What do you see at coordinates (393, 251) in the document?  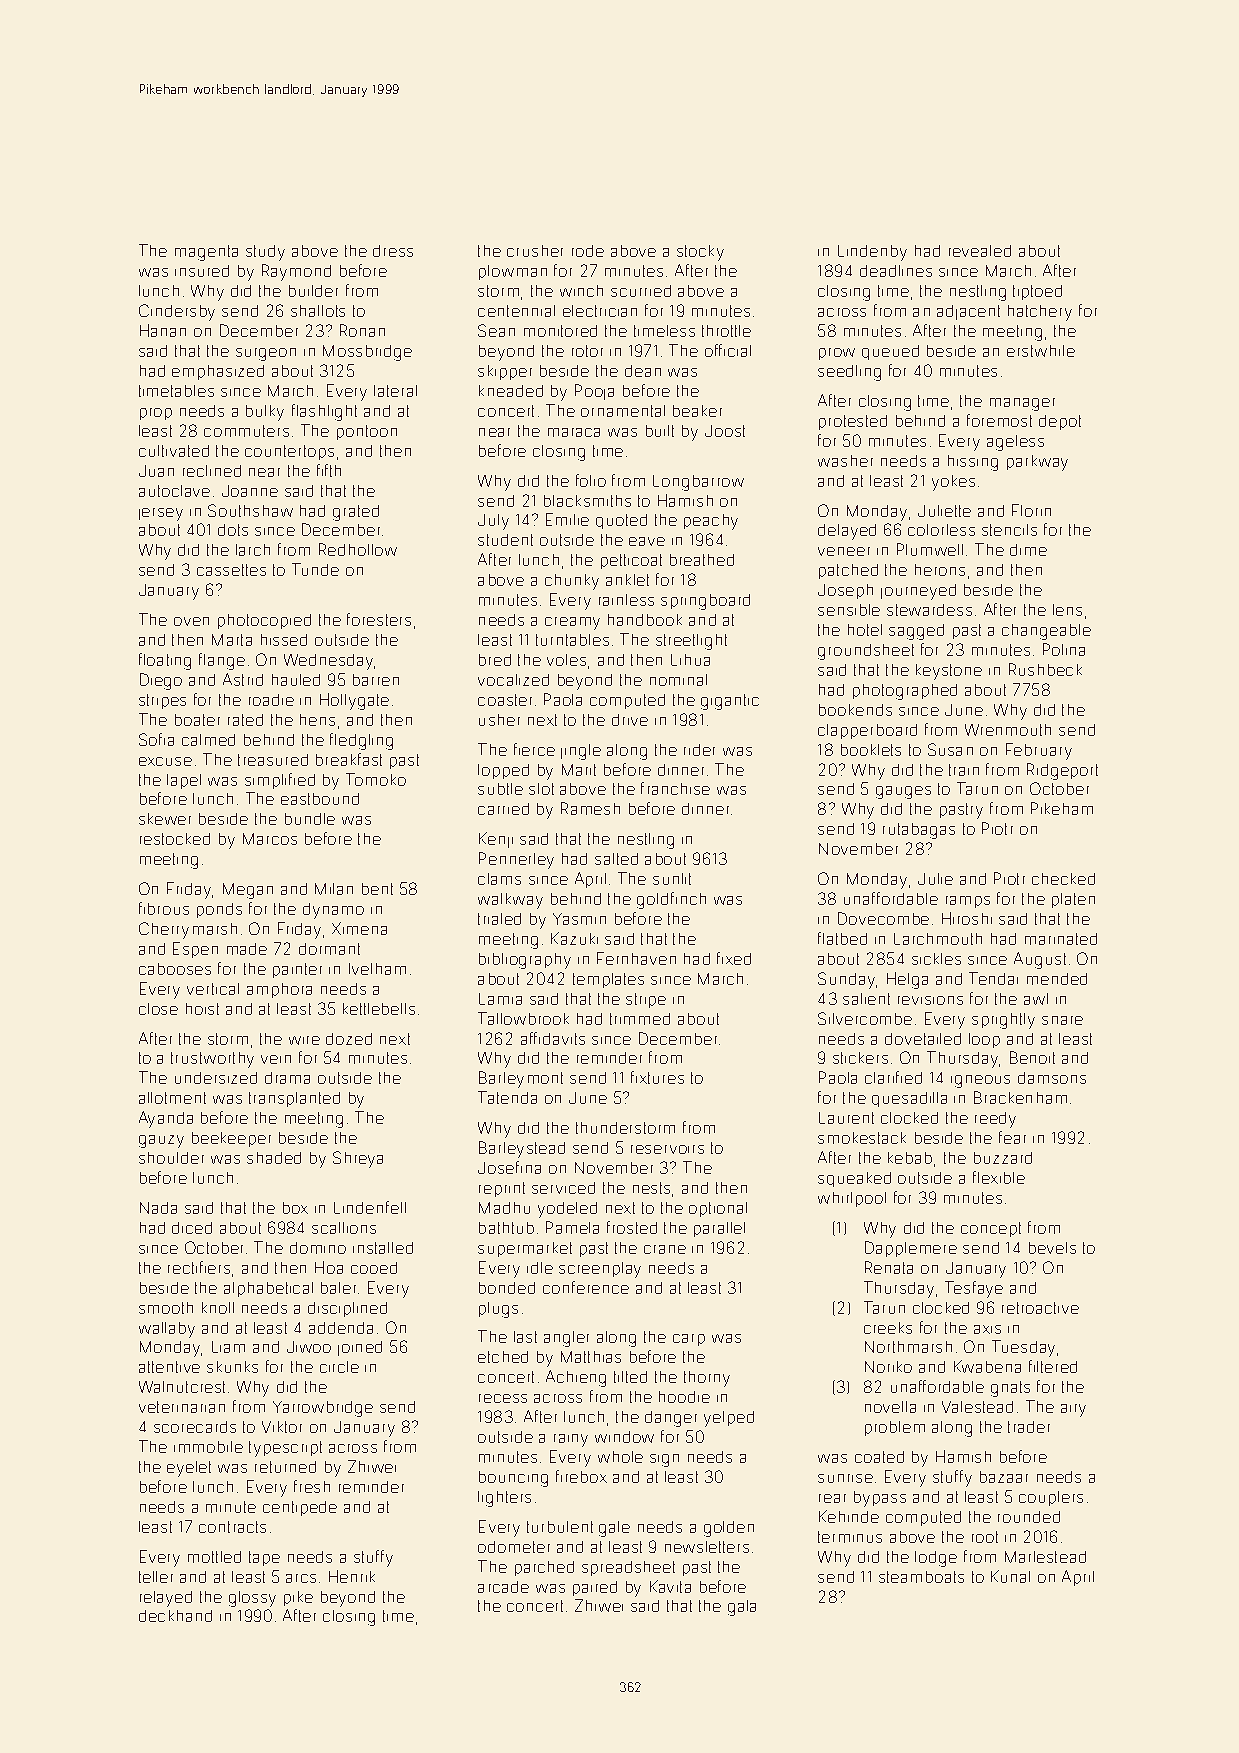 I see `dress` at bounding box center [393, 251].
